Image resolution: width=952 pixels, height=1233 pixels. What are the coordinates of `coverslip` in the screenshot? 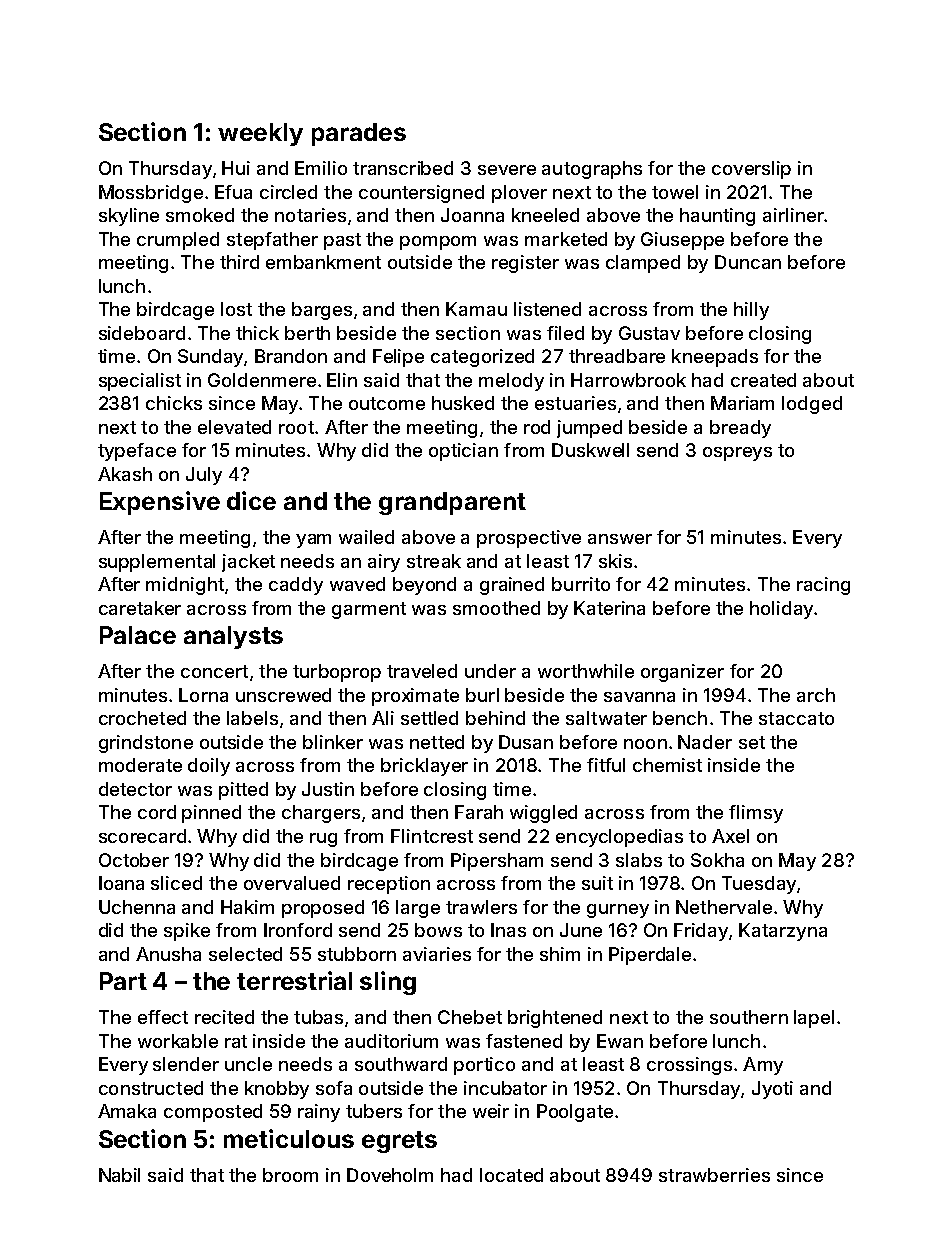 It's located at (751, 170).
